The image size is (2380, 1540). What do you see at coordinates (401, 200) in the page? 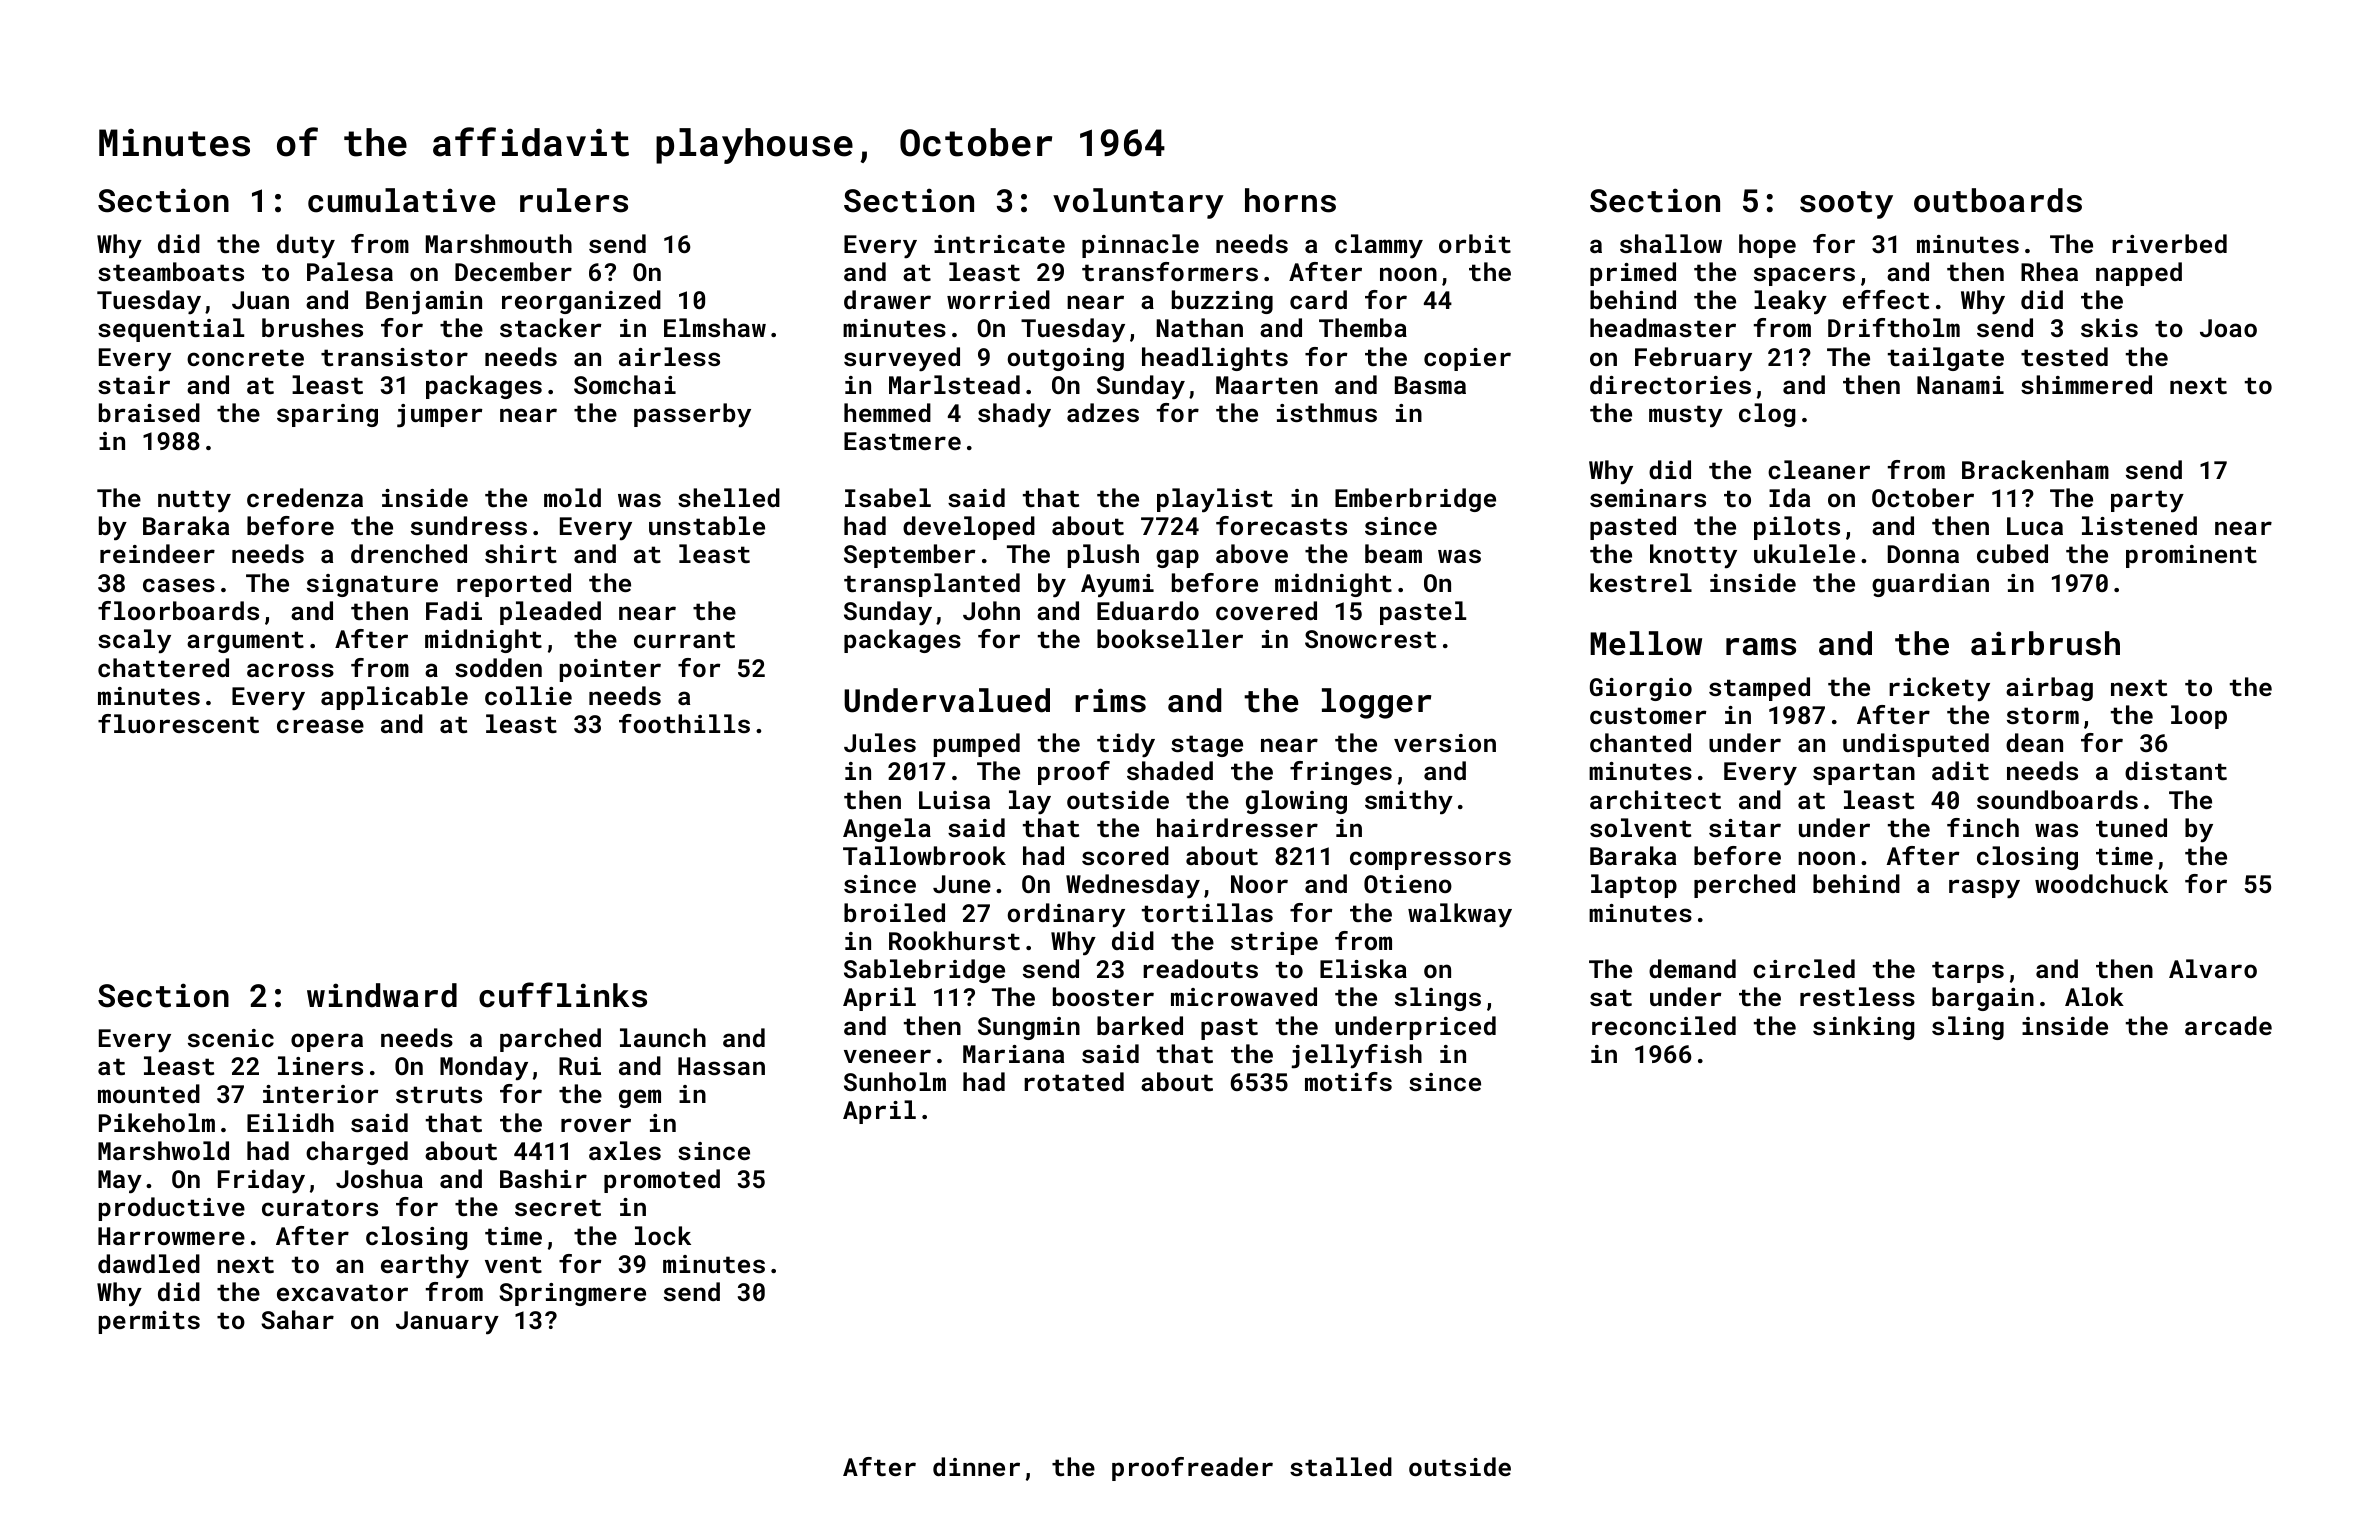
I see `cumulative` at bounding box center [401, 200].
